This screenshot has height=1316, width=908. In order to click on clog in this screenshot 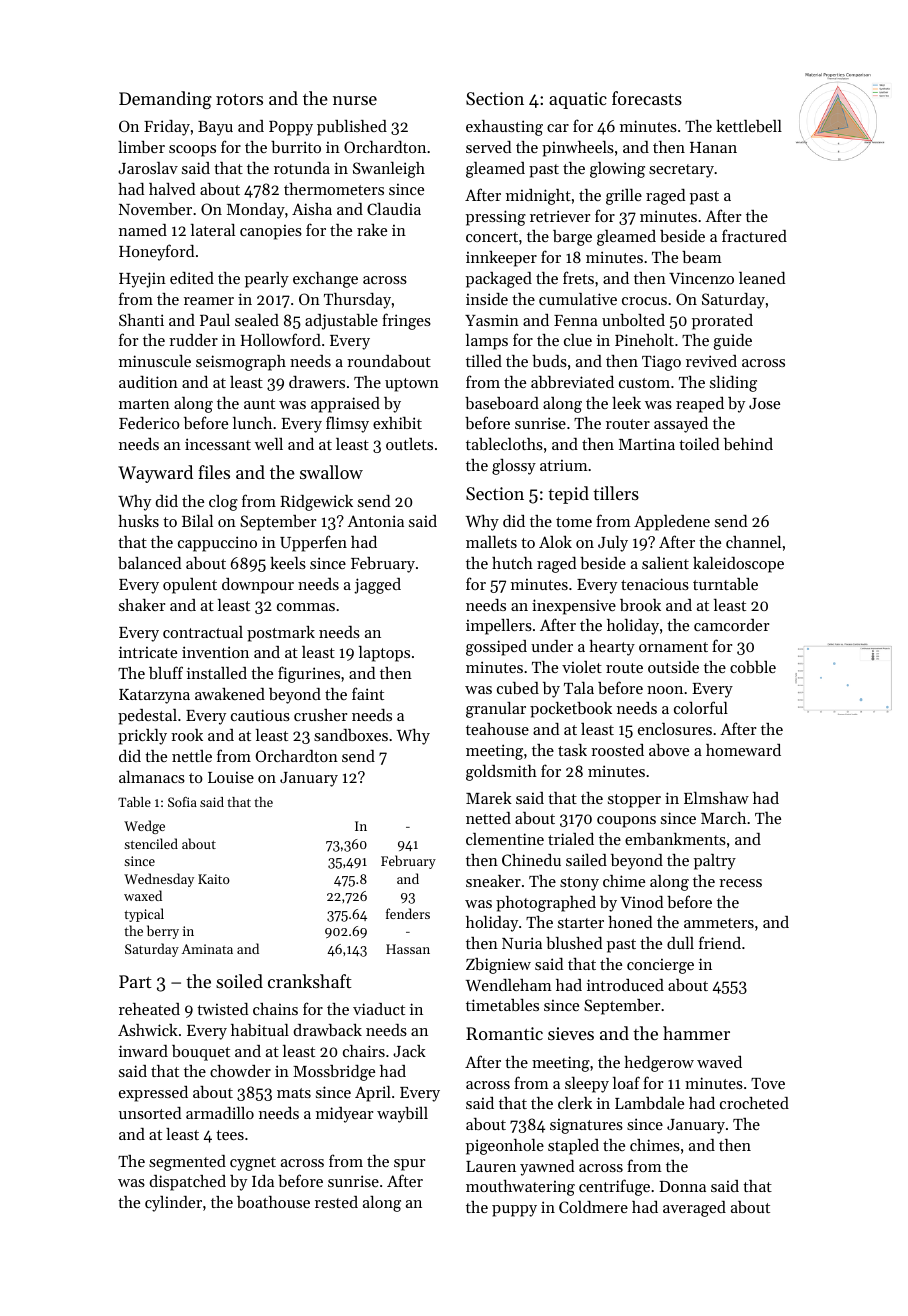, I will do `click(223, 503)`.
